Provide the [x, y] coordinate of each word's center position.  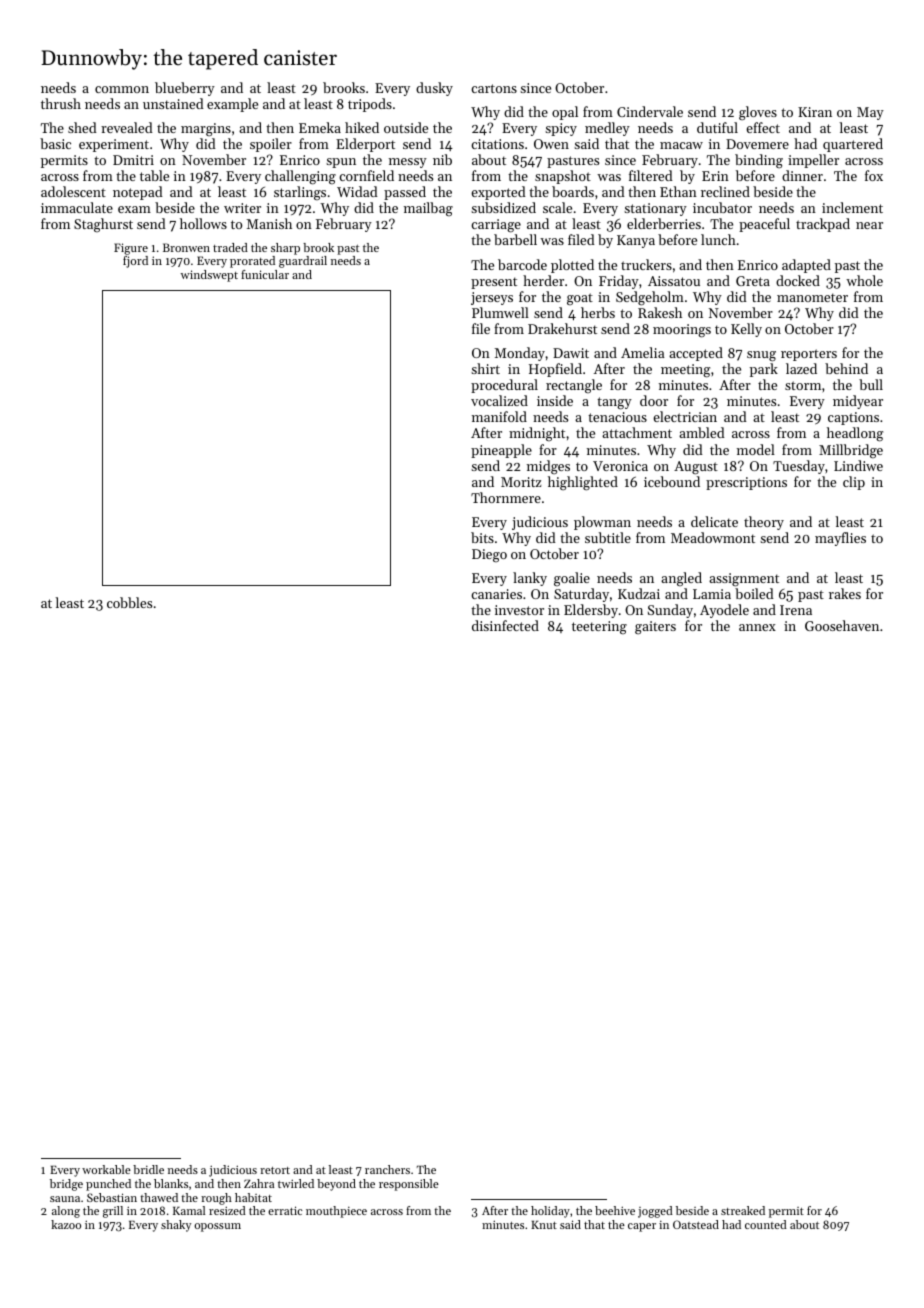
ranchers [387, 1169]
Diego [489, 555]
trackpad [823, 225]
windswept [209, 276]
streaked [743, 1210]
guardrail [303, 262]
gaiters [655, 627]
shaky [176, 1226]
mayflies [840, 539]
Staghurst [103, 225]
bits [482, 537]
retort [275, 1170]
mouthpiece [336, 1212]
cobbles [129, 602]
